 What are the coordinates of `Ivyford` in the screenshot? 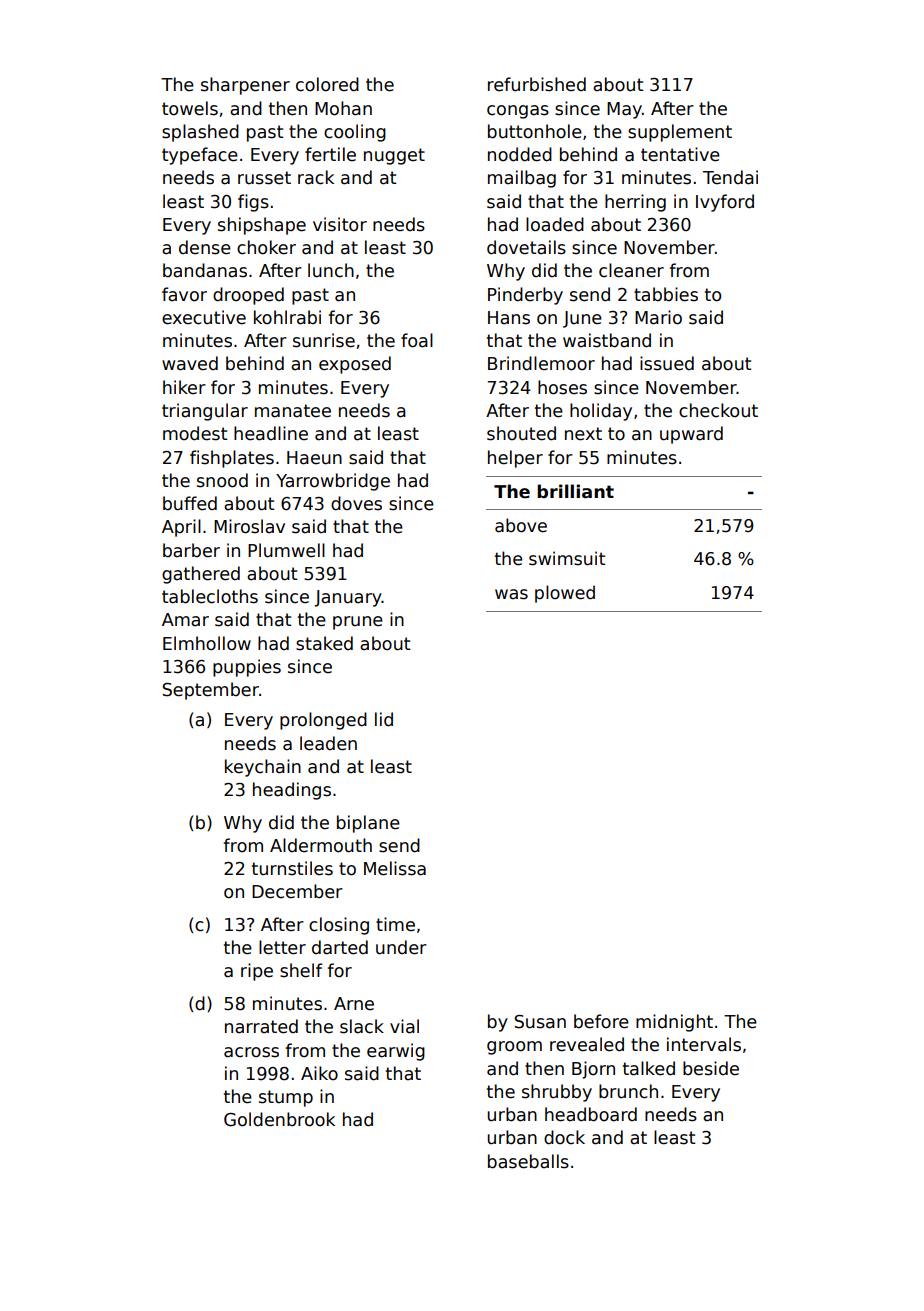 It's located at (725, 203).
